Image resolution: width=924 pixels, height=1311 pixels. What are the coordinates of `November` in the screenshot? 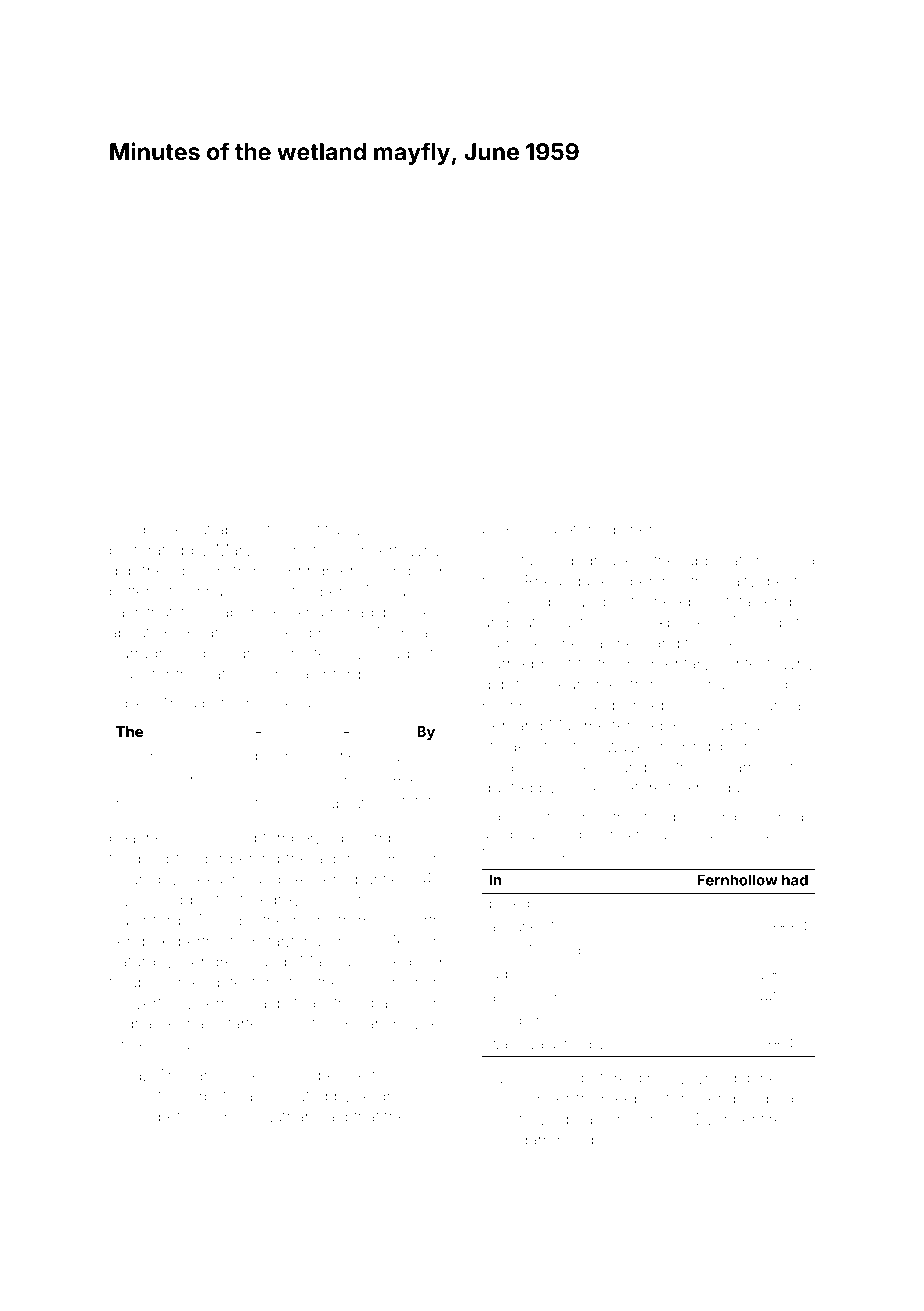 It's located at (564, 950).
